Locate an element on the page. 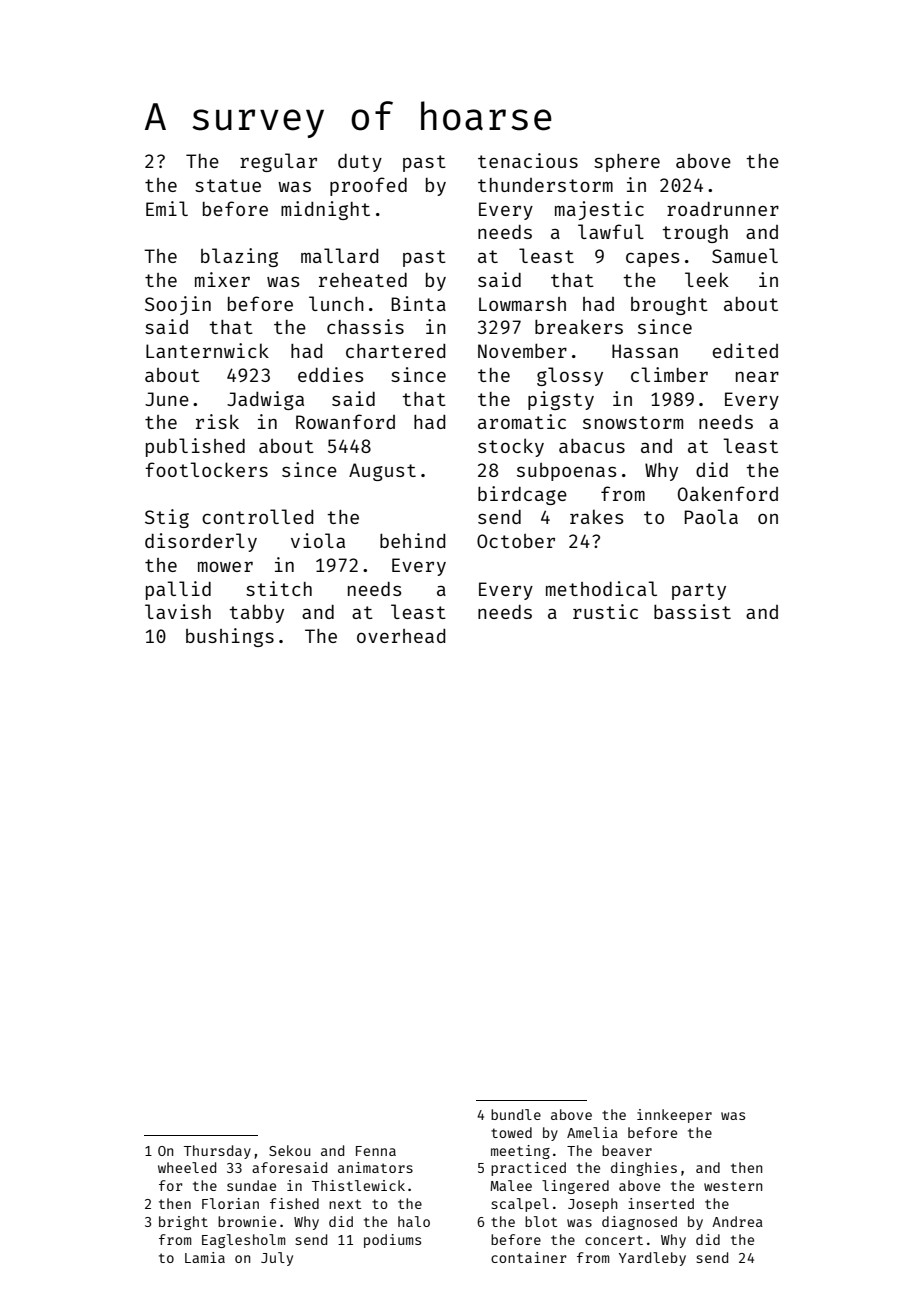 This document has width=924, height=1314. party is located at coordinates (699, 591).
